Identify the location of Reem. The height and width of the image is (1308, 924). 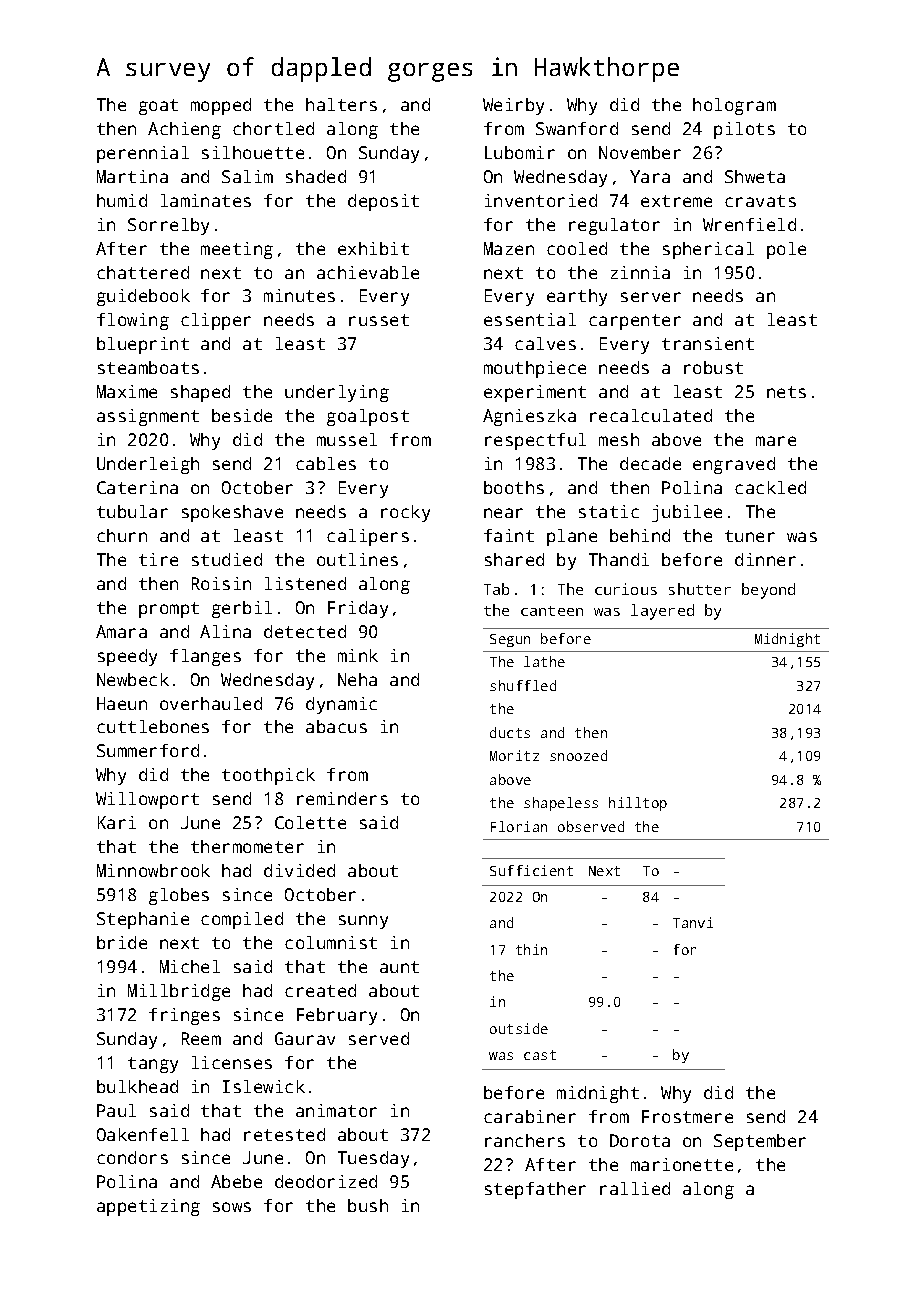
(201, 1038).
